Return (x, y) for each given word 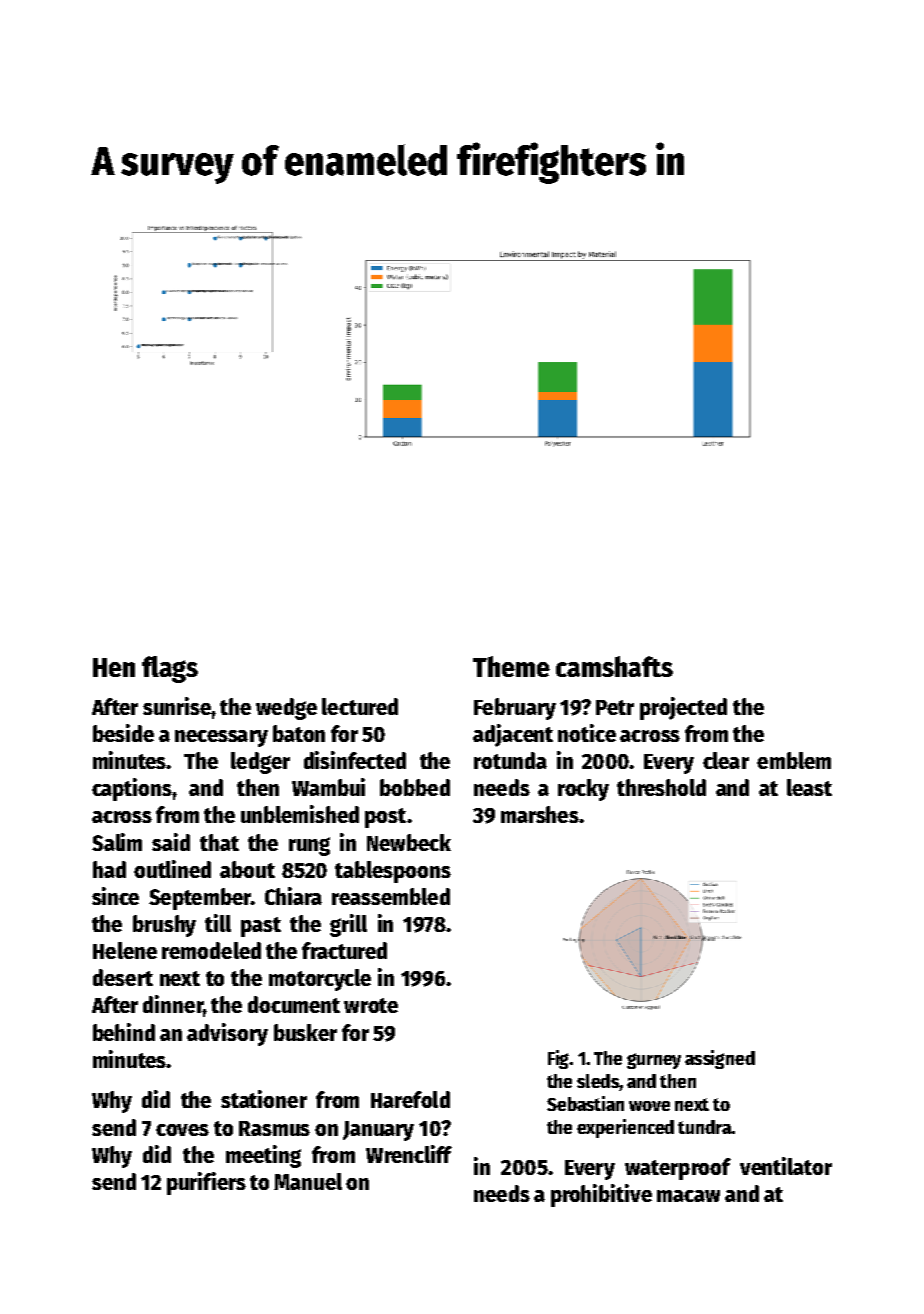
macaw (688, 1196)
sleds (598, 1081)
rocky (583, 790)
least (809, 787)
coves (182, 1130)
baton (299, 733)
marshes (540, 814)
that (219, 842)
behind (124, 1032)
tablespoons (393, 872)
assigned (720, 1059)
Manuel (308, 1181)
